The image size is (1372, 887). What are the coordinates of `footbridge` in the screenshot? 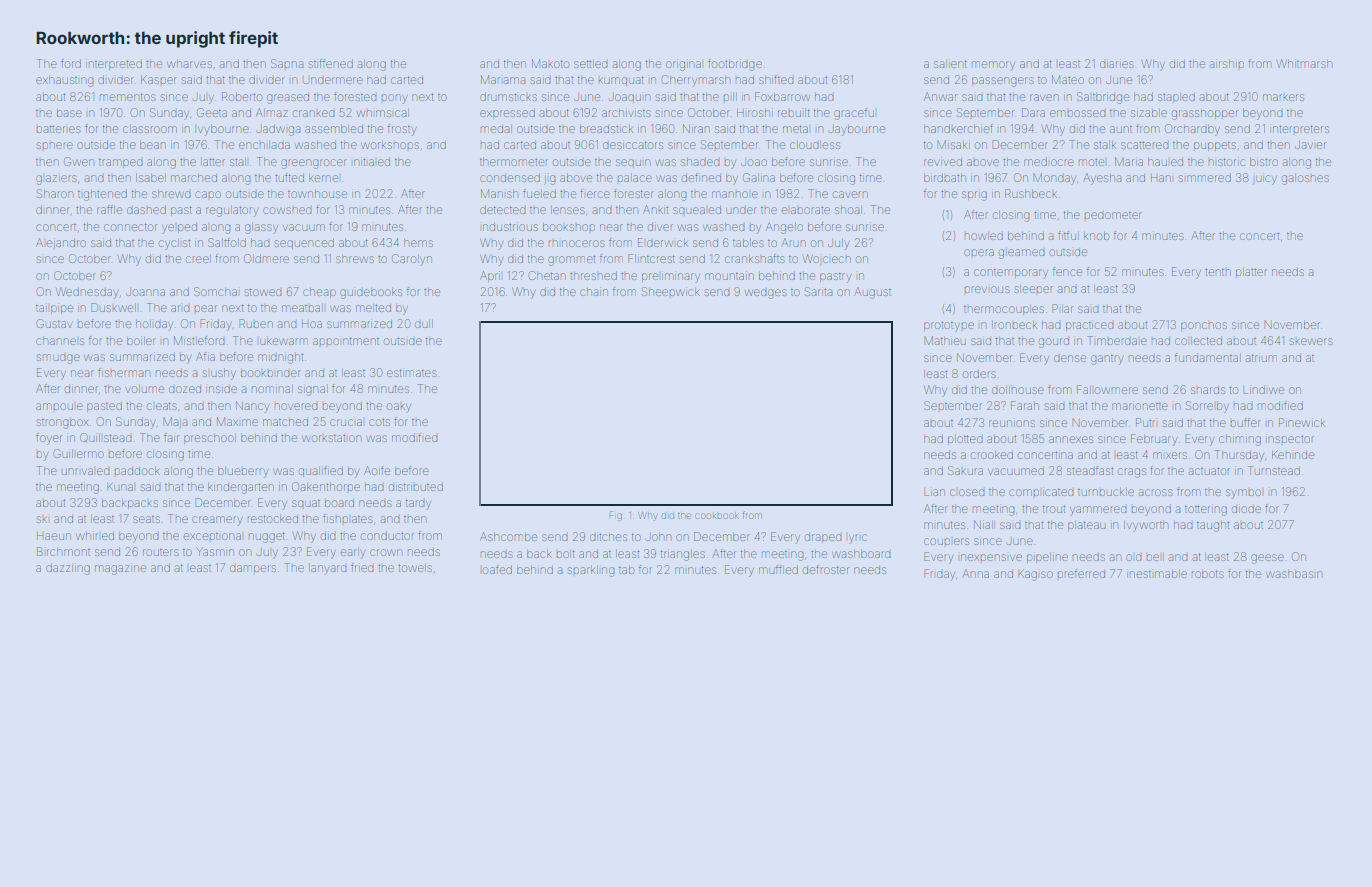 It's located at (735, 65).
